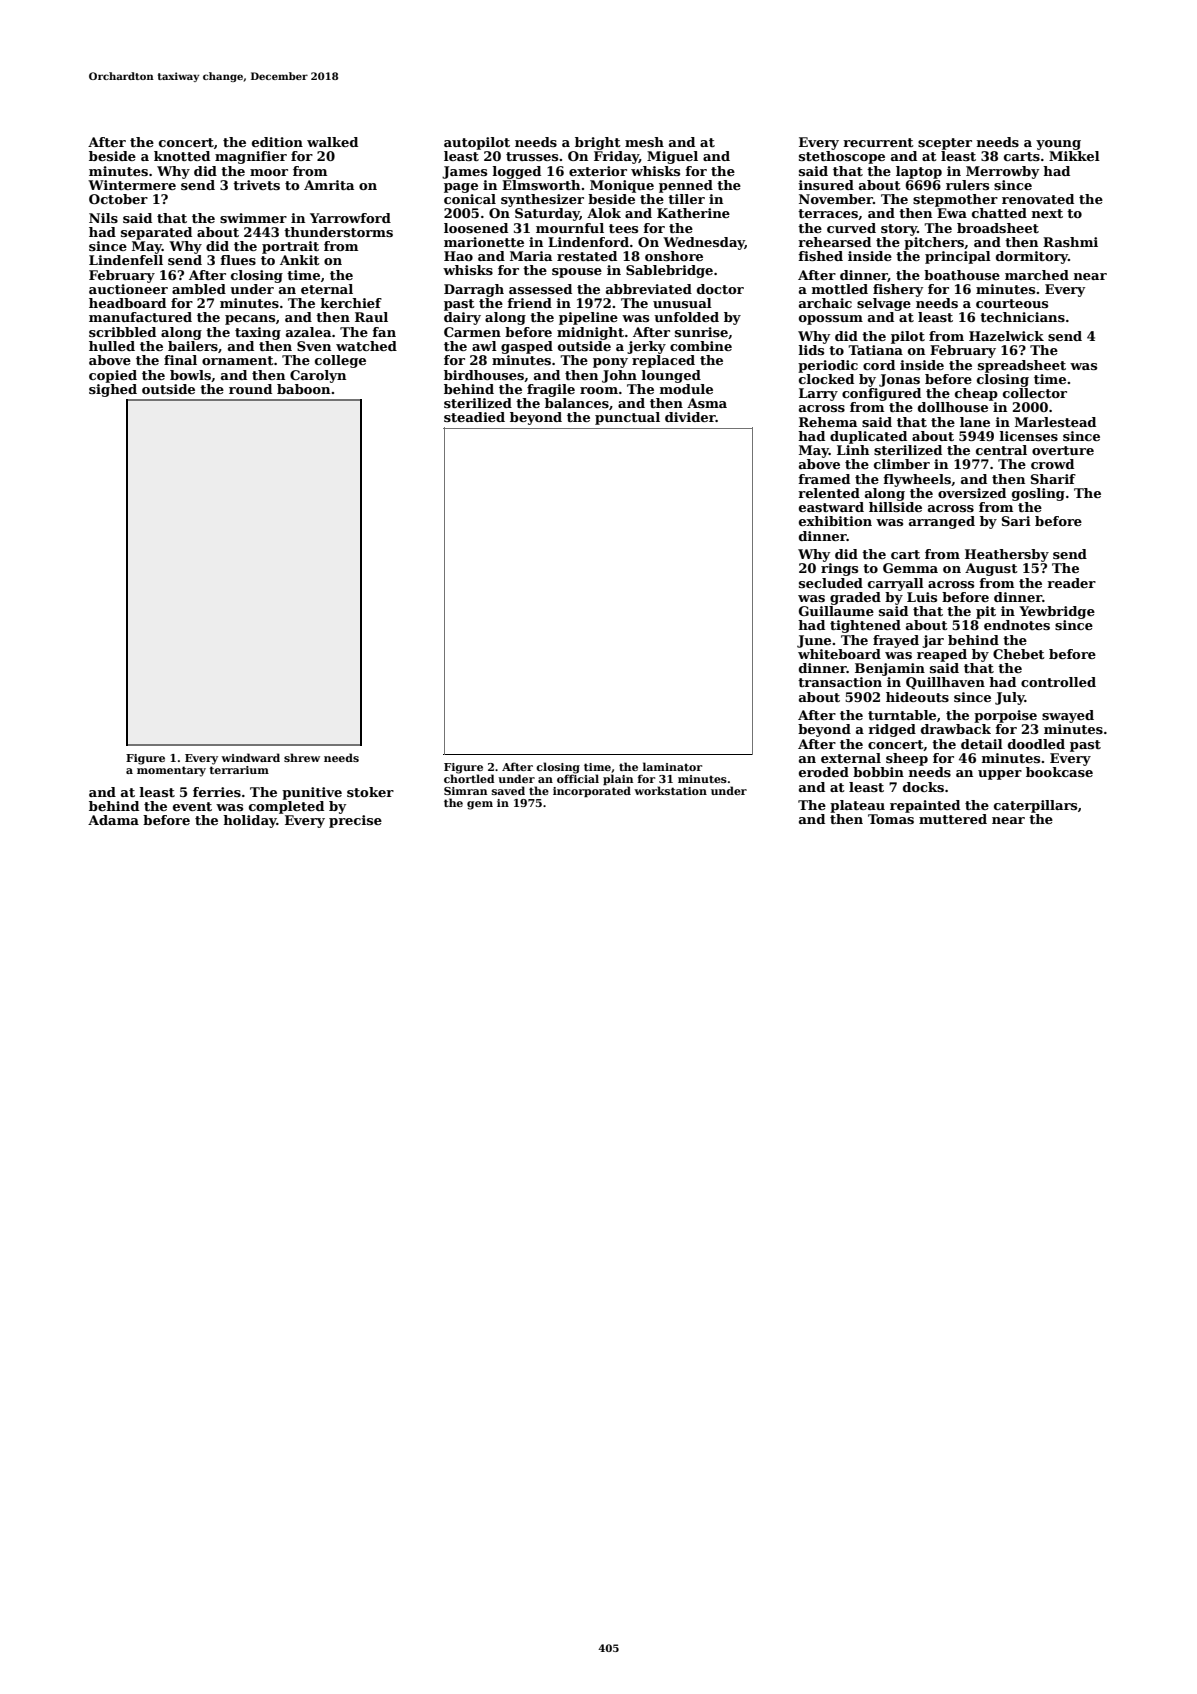 The image size is (1197, 1694). Describe the element at coordinates (371, 317) in the screenshot. I see `Raul` at that location.
